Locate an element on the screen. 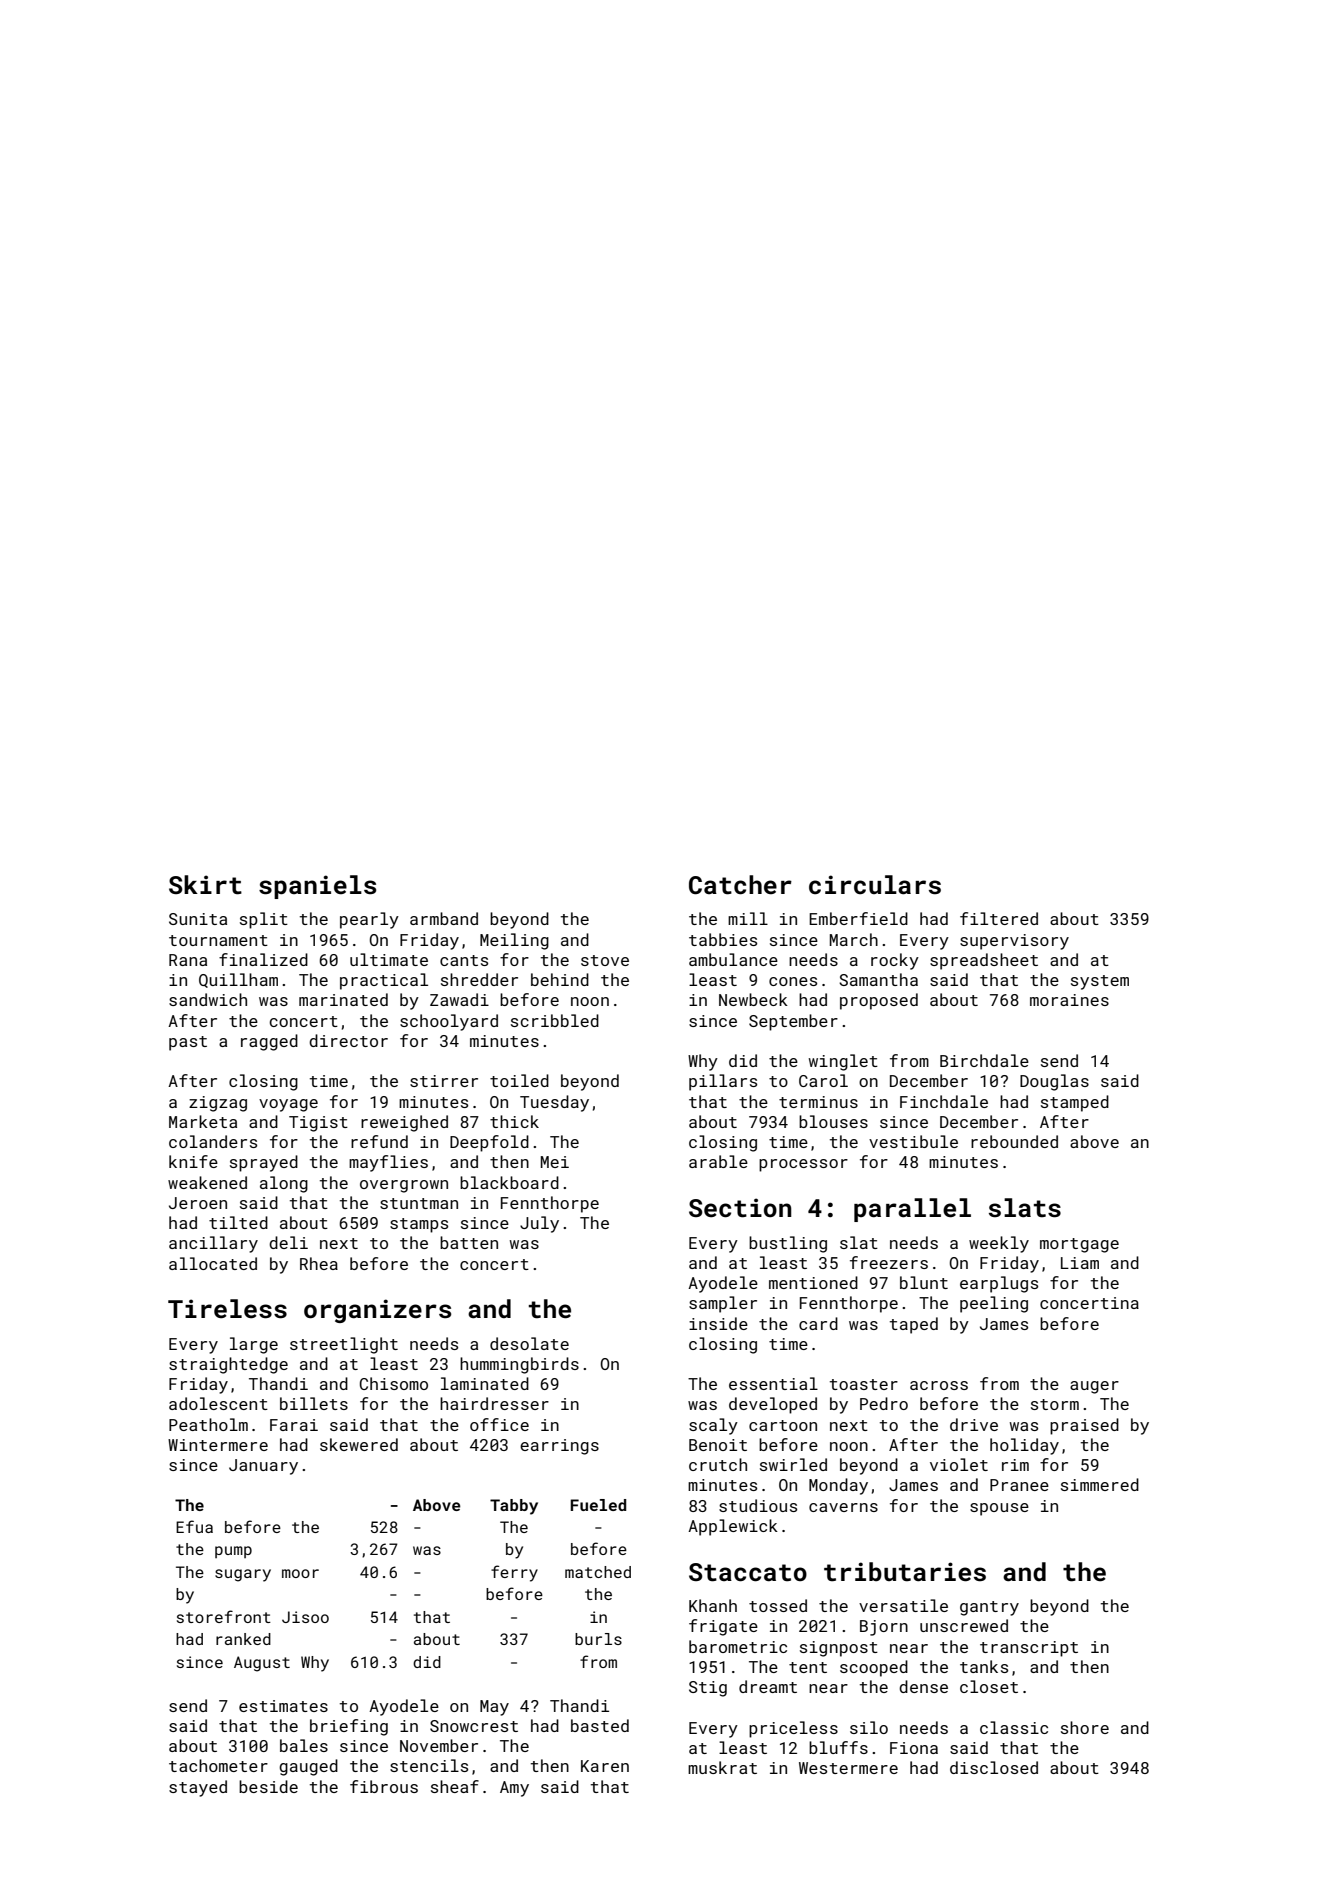 This screenshot has height=1878, width=1328. Catcher is located at coordinates (740, 885).
